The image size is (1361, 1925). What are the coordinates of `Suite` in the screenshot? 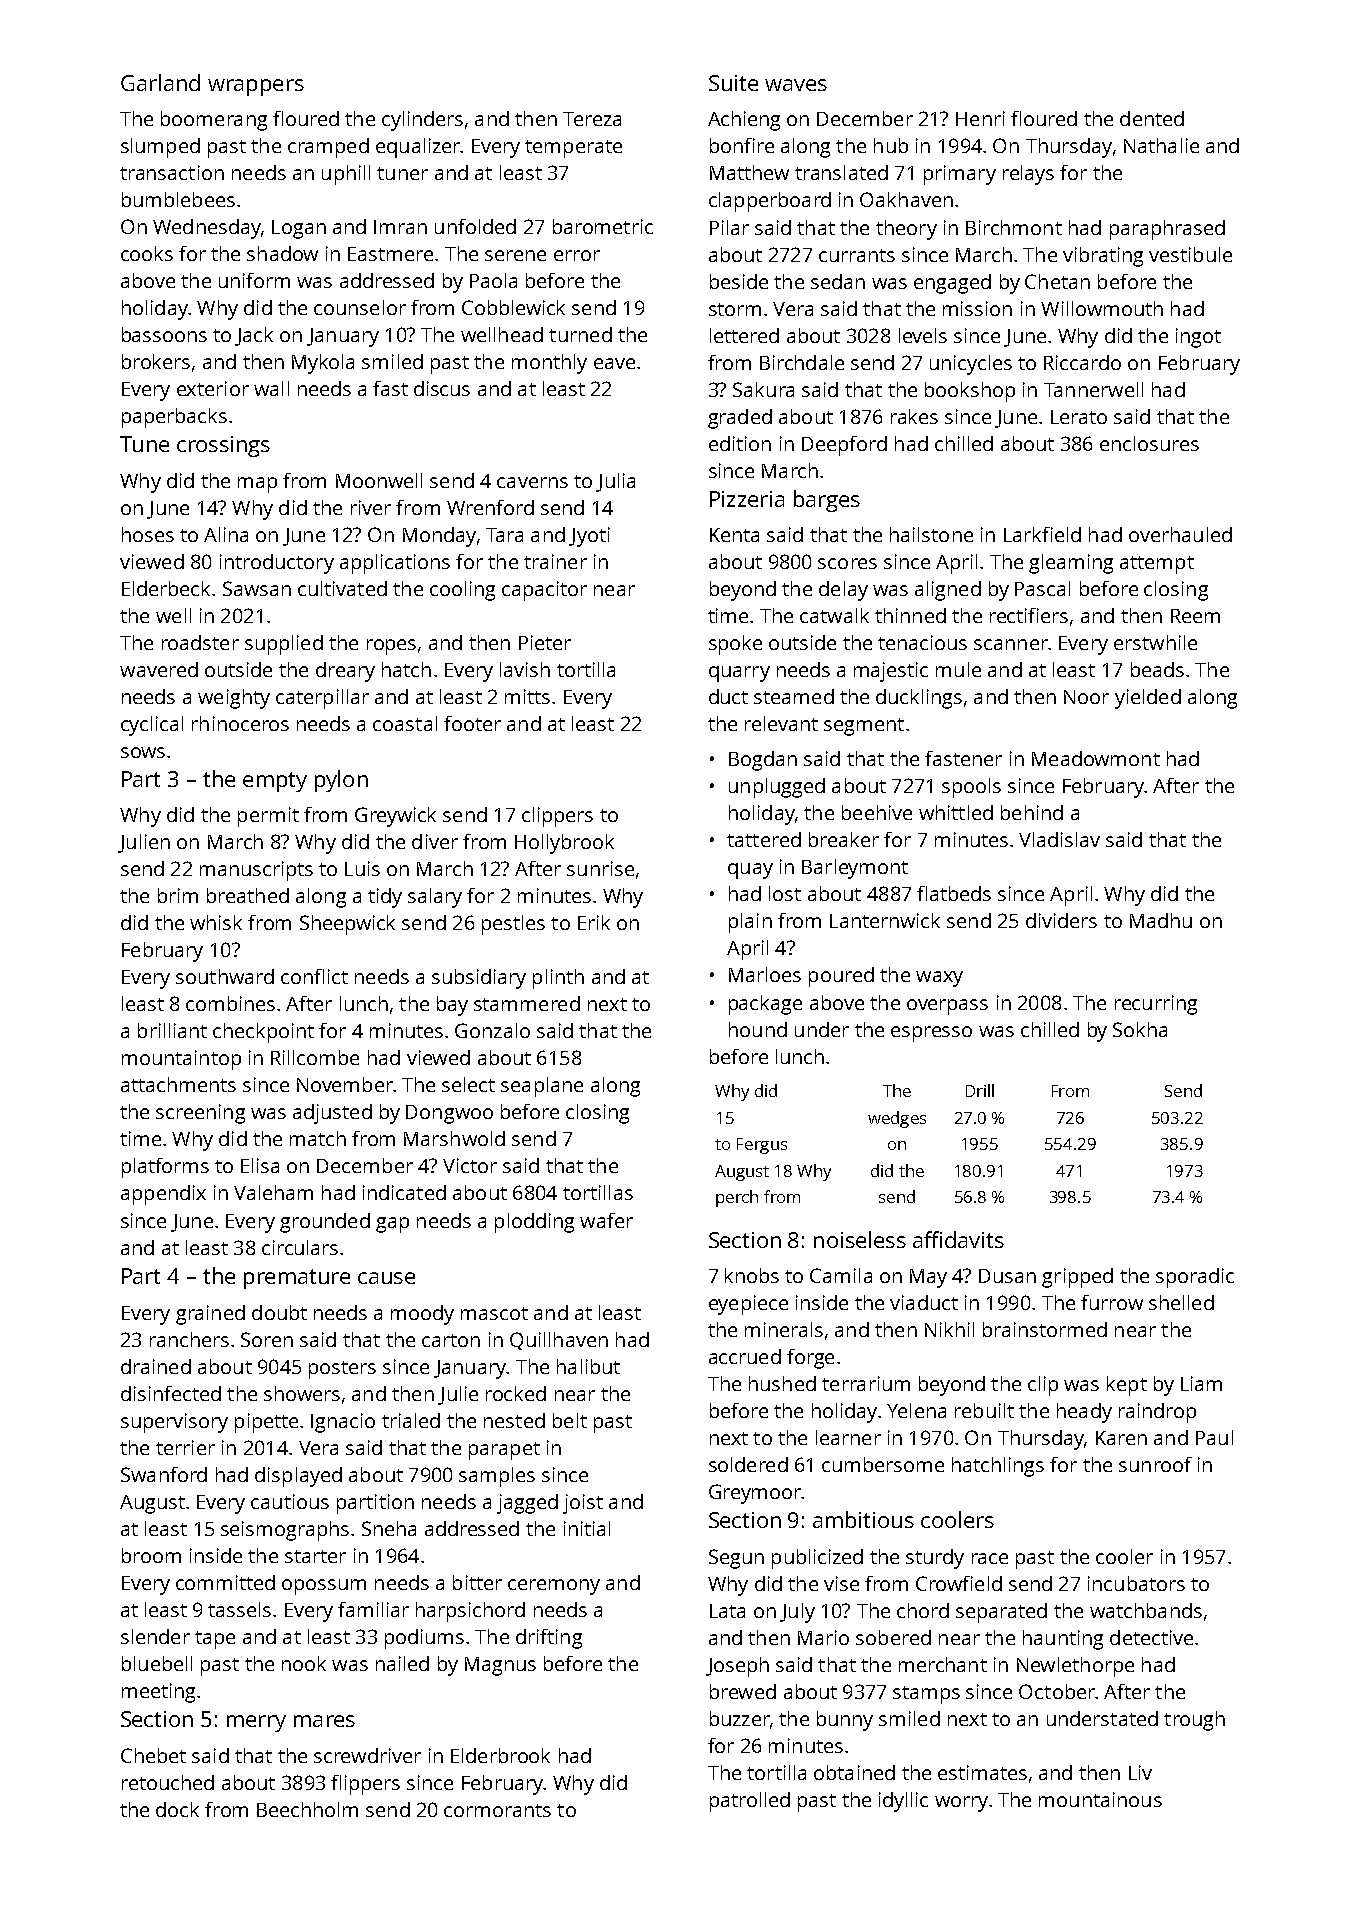 It's located at (733, 83).
